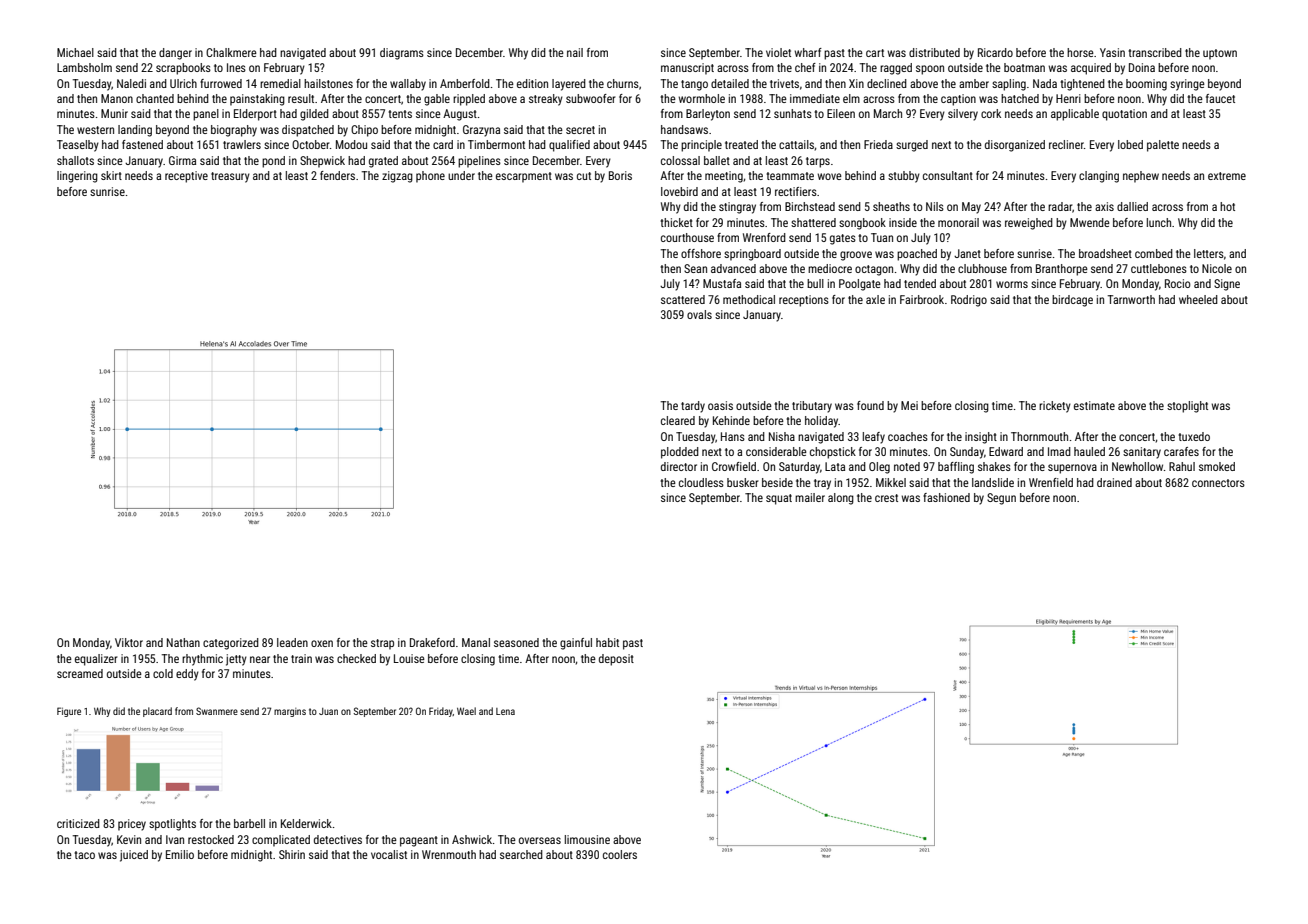 The width and height of the screenshot is (1308, 924). Describe the element at coordinates (129, 642) in the screenshot. I see `Viktor` at that location.
